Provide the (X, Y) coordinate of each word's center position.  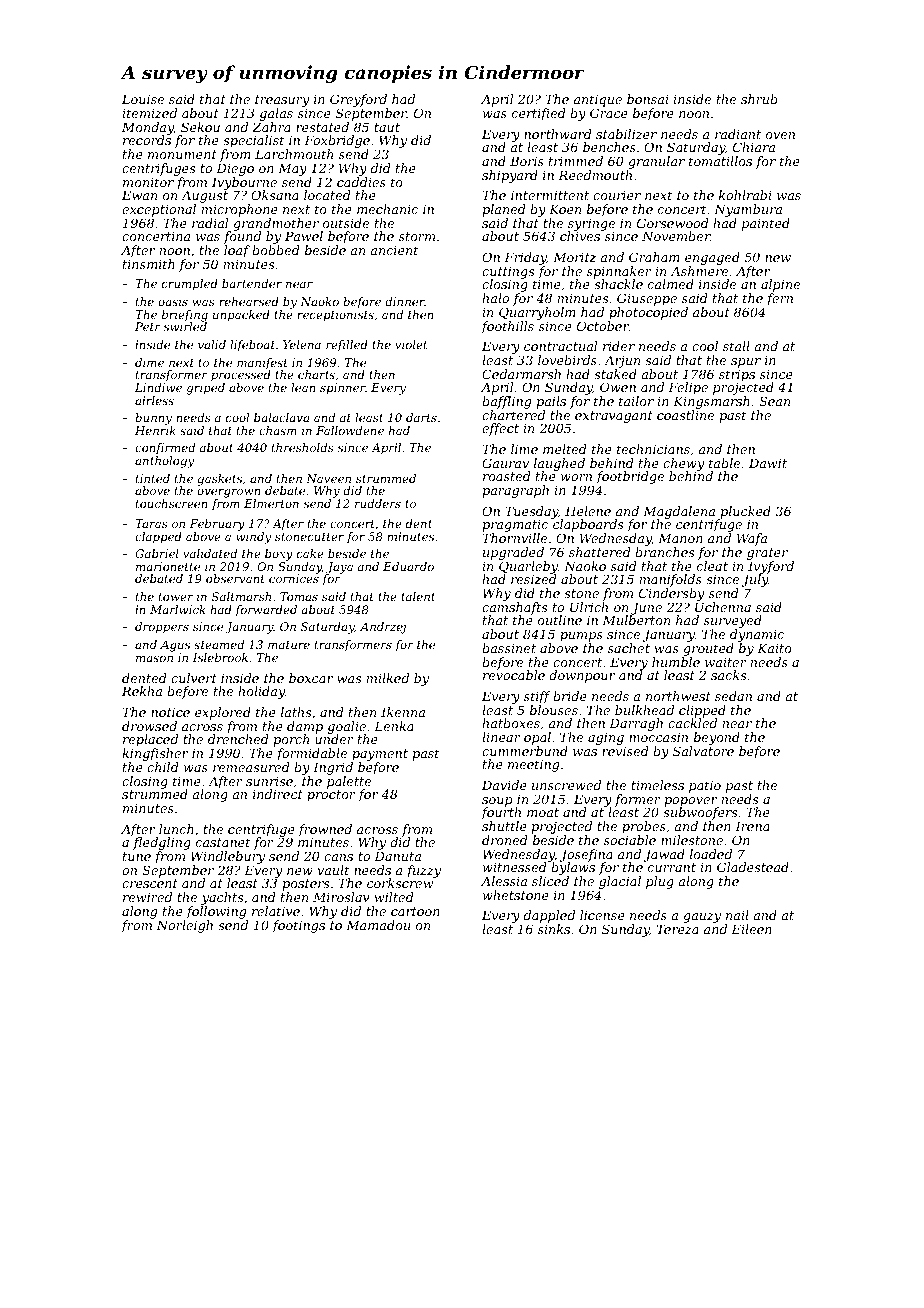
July (754, 581)
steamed (219, 644)
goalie (347, 728)
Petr (148, 326)
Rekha (142, 691)
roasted (507, 476)
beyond (717, 738)
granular (656, 162)
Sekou (200, 127)
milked (388, 678)
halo (495, 298)
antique (598, 100)
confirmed (165, 449)
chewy (683, 465)
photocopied (648, 313)
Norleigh (184, 926)
